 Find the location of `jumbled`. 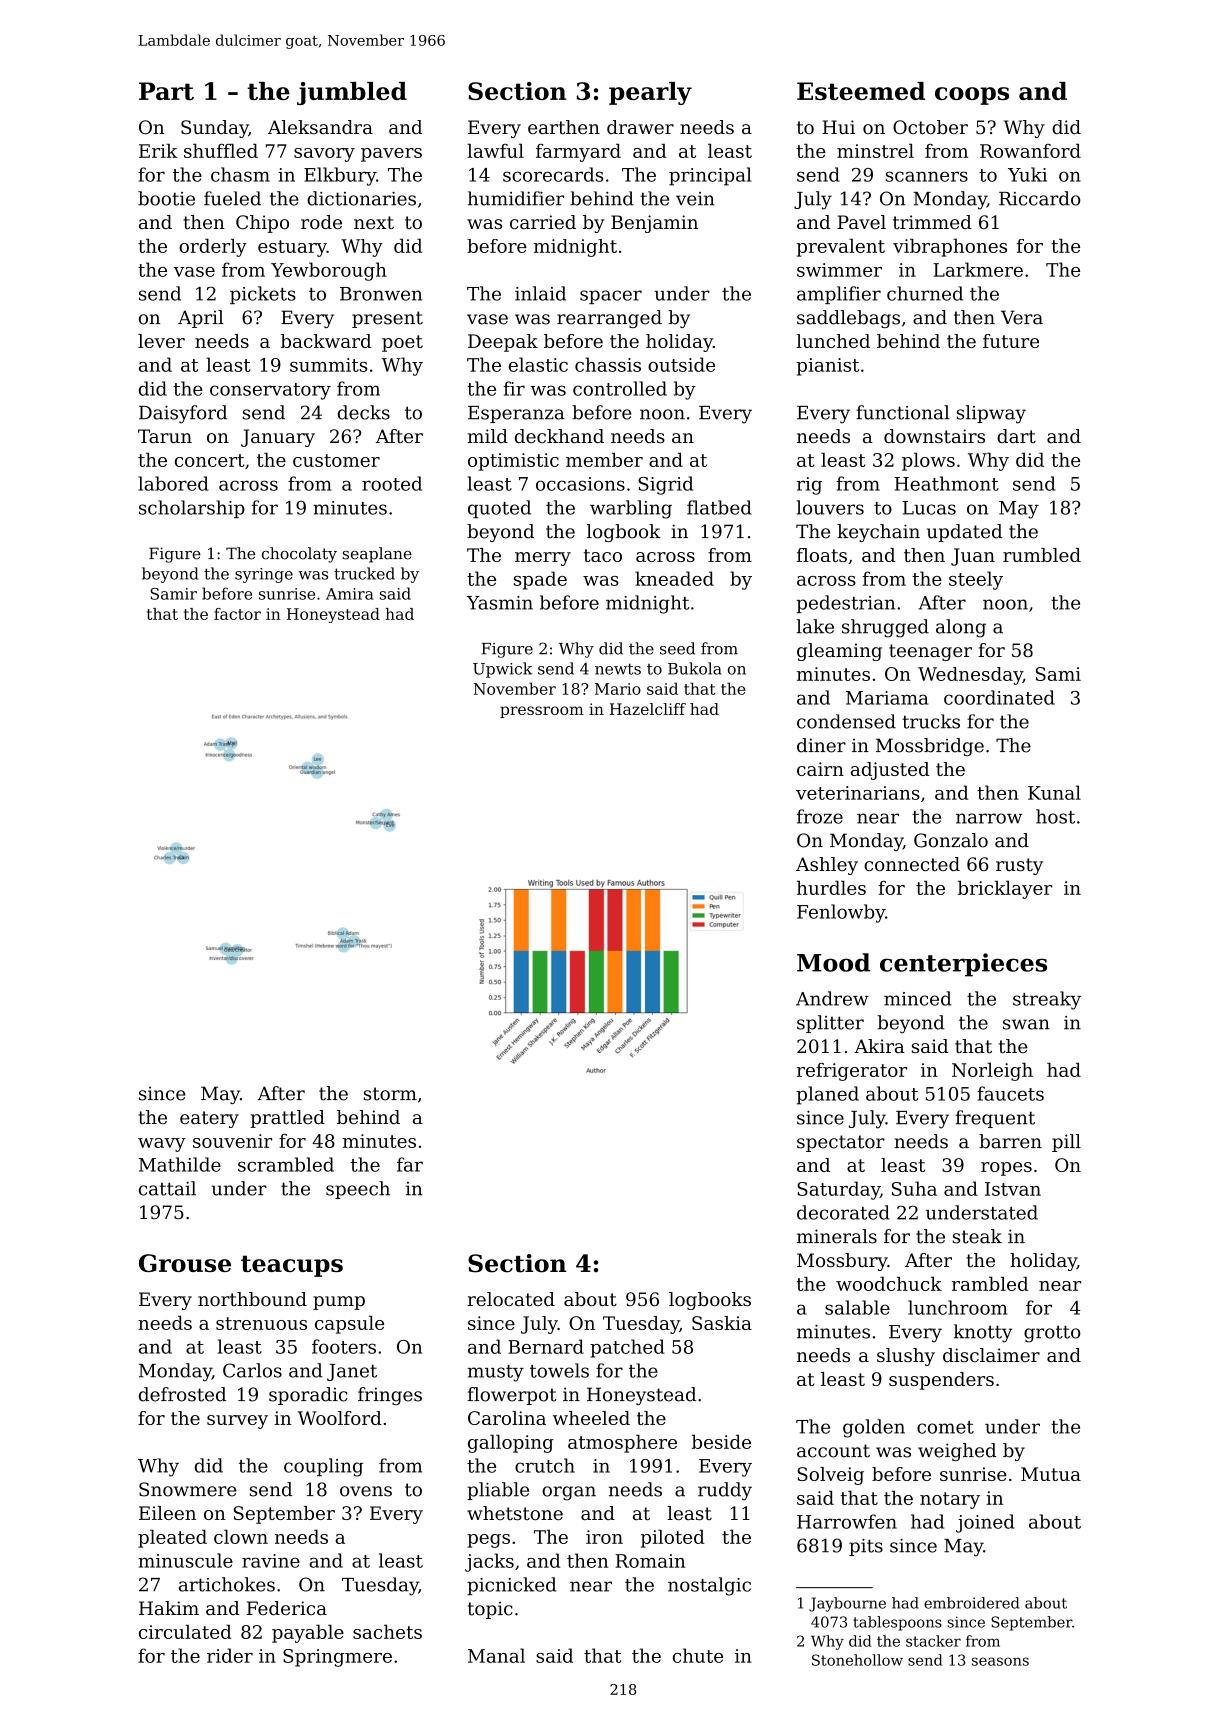

jumbled is located at coordinates (352, 93).
